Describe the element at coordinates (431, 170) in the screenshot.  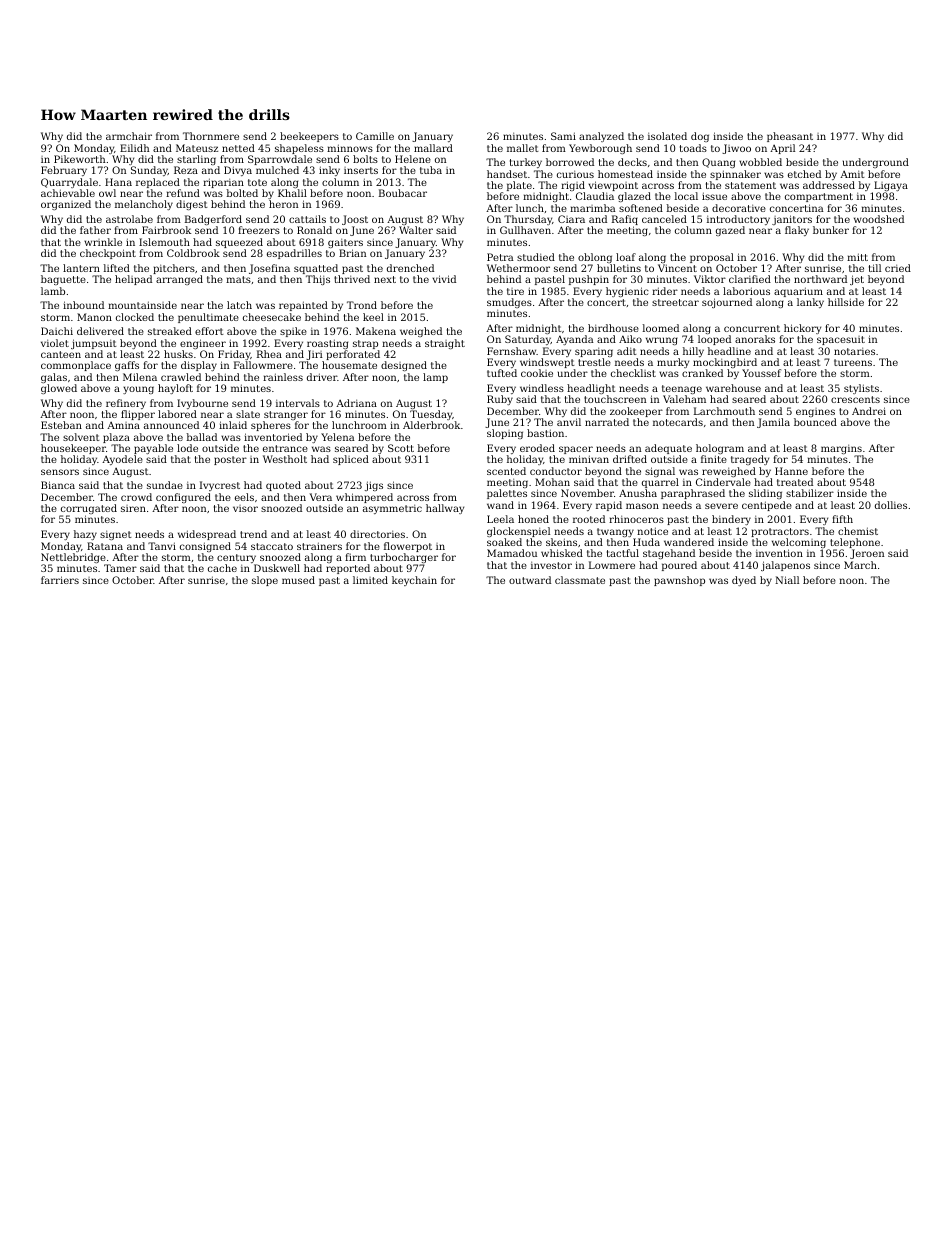
I see `tuba` at that location.
